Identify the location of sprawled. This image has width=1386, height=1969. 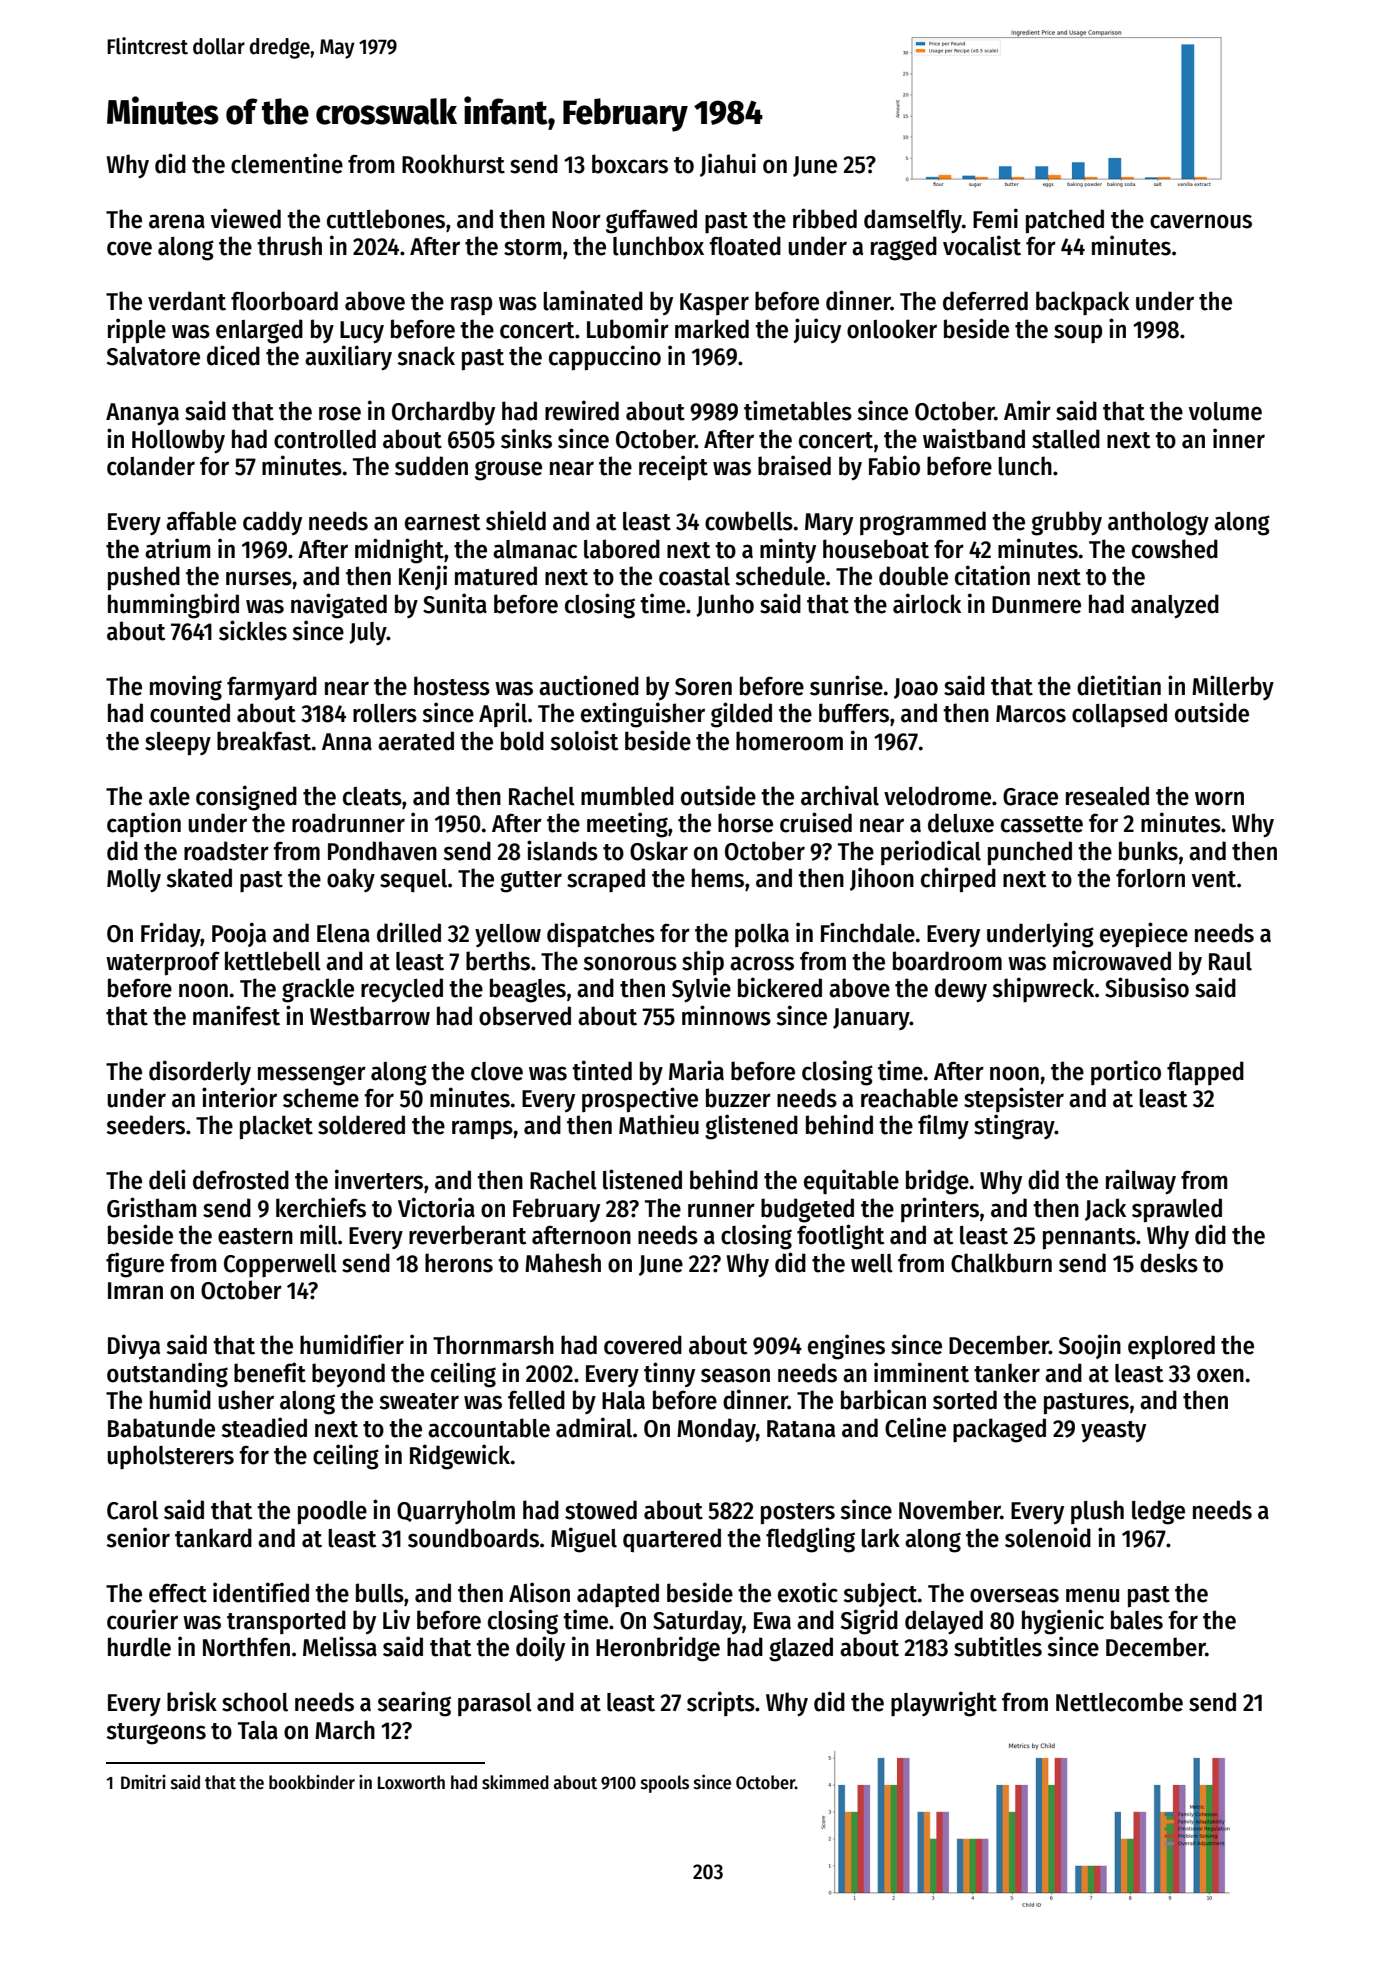
(1177, 1210).
